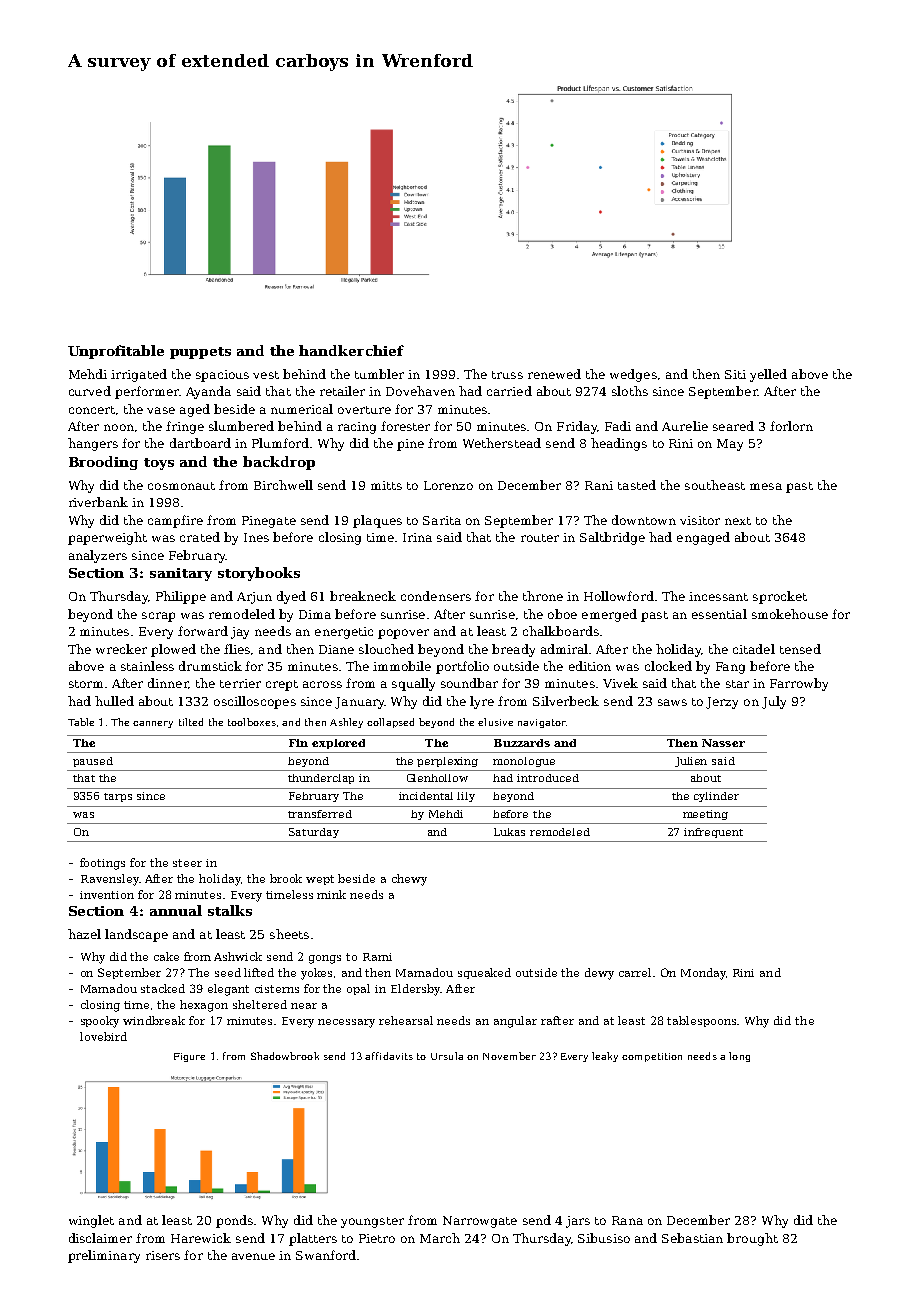 This screenshot has width=924, height=1308. Describe the element at coordinates (91, 1221) in the screenshot. I see `winglet` at that location.
